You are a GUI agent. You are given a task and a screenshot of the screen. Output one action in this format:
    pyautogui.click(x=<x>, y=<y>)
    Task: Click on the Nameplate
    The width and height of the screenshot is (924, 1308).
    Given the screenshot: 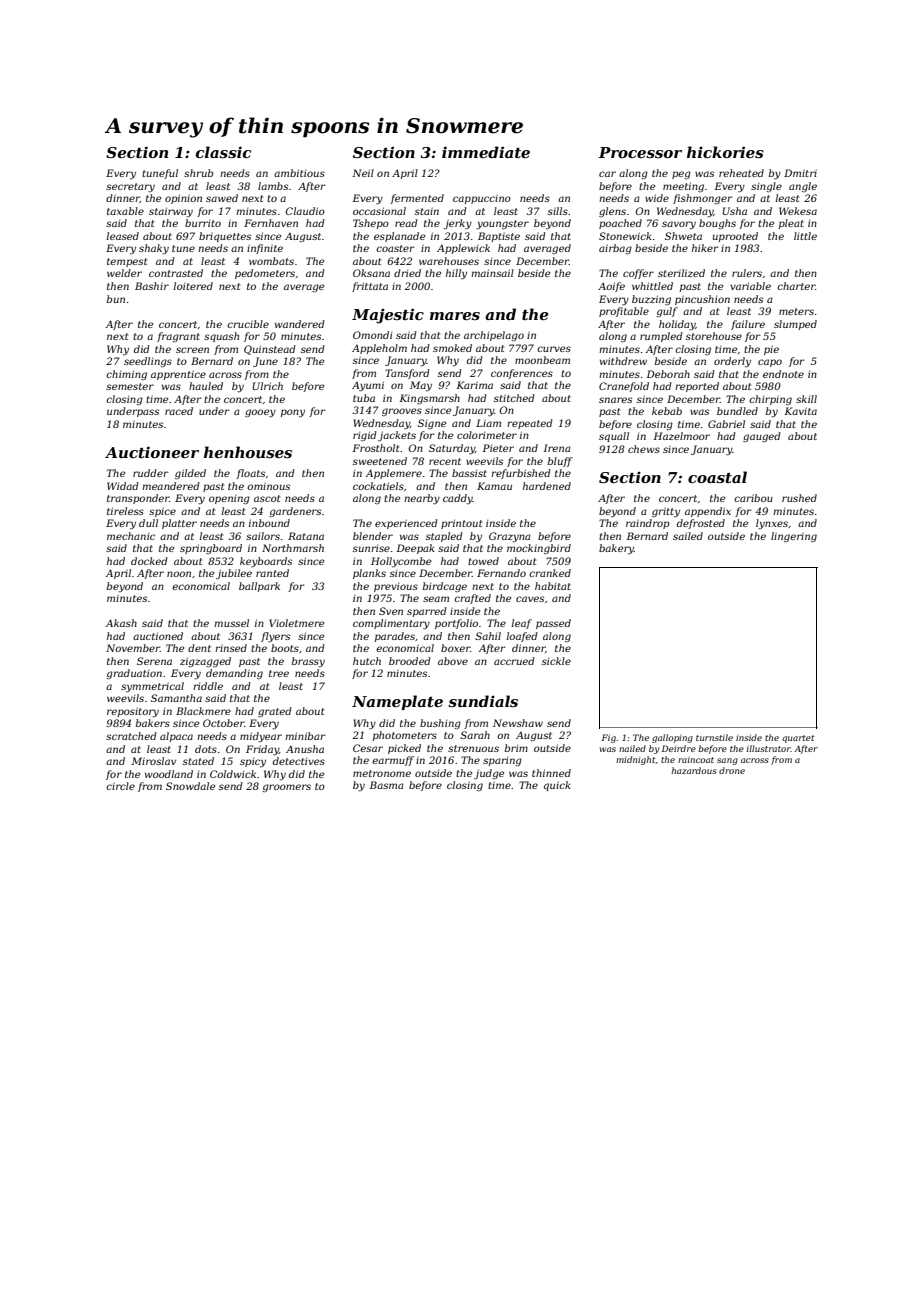 What is the action you would take?
    pyautogui.click(x=397, y=702)
